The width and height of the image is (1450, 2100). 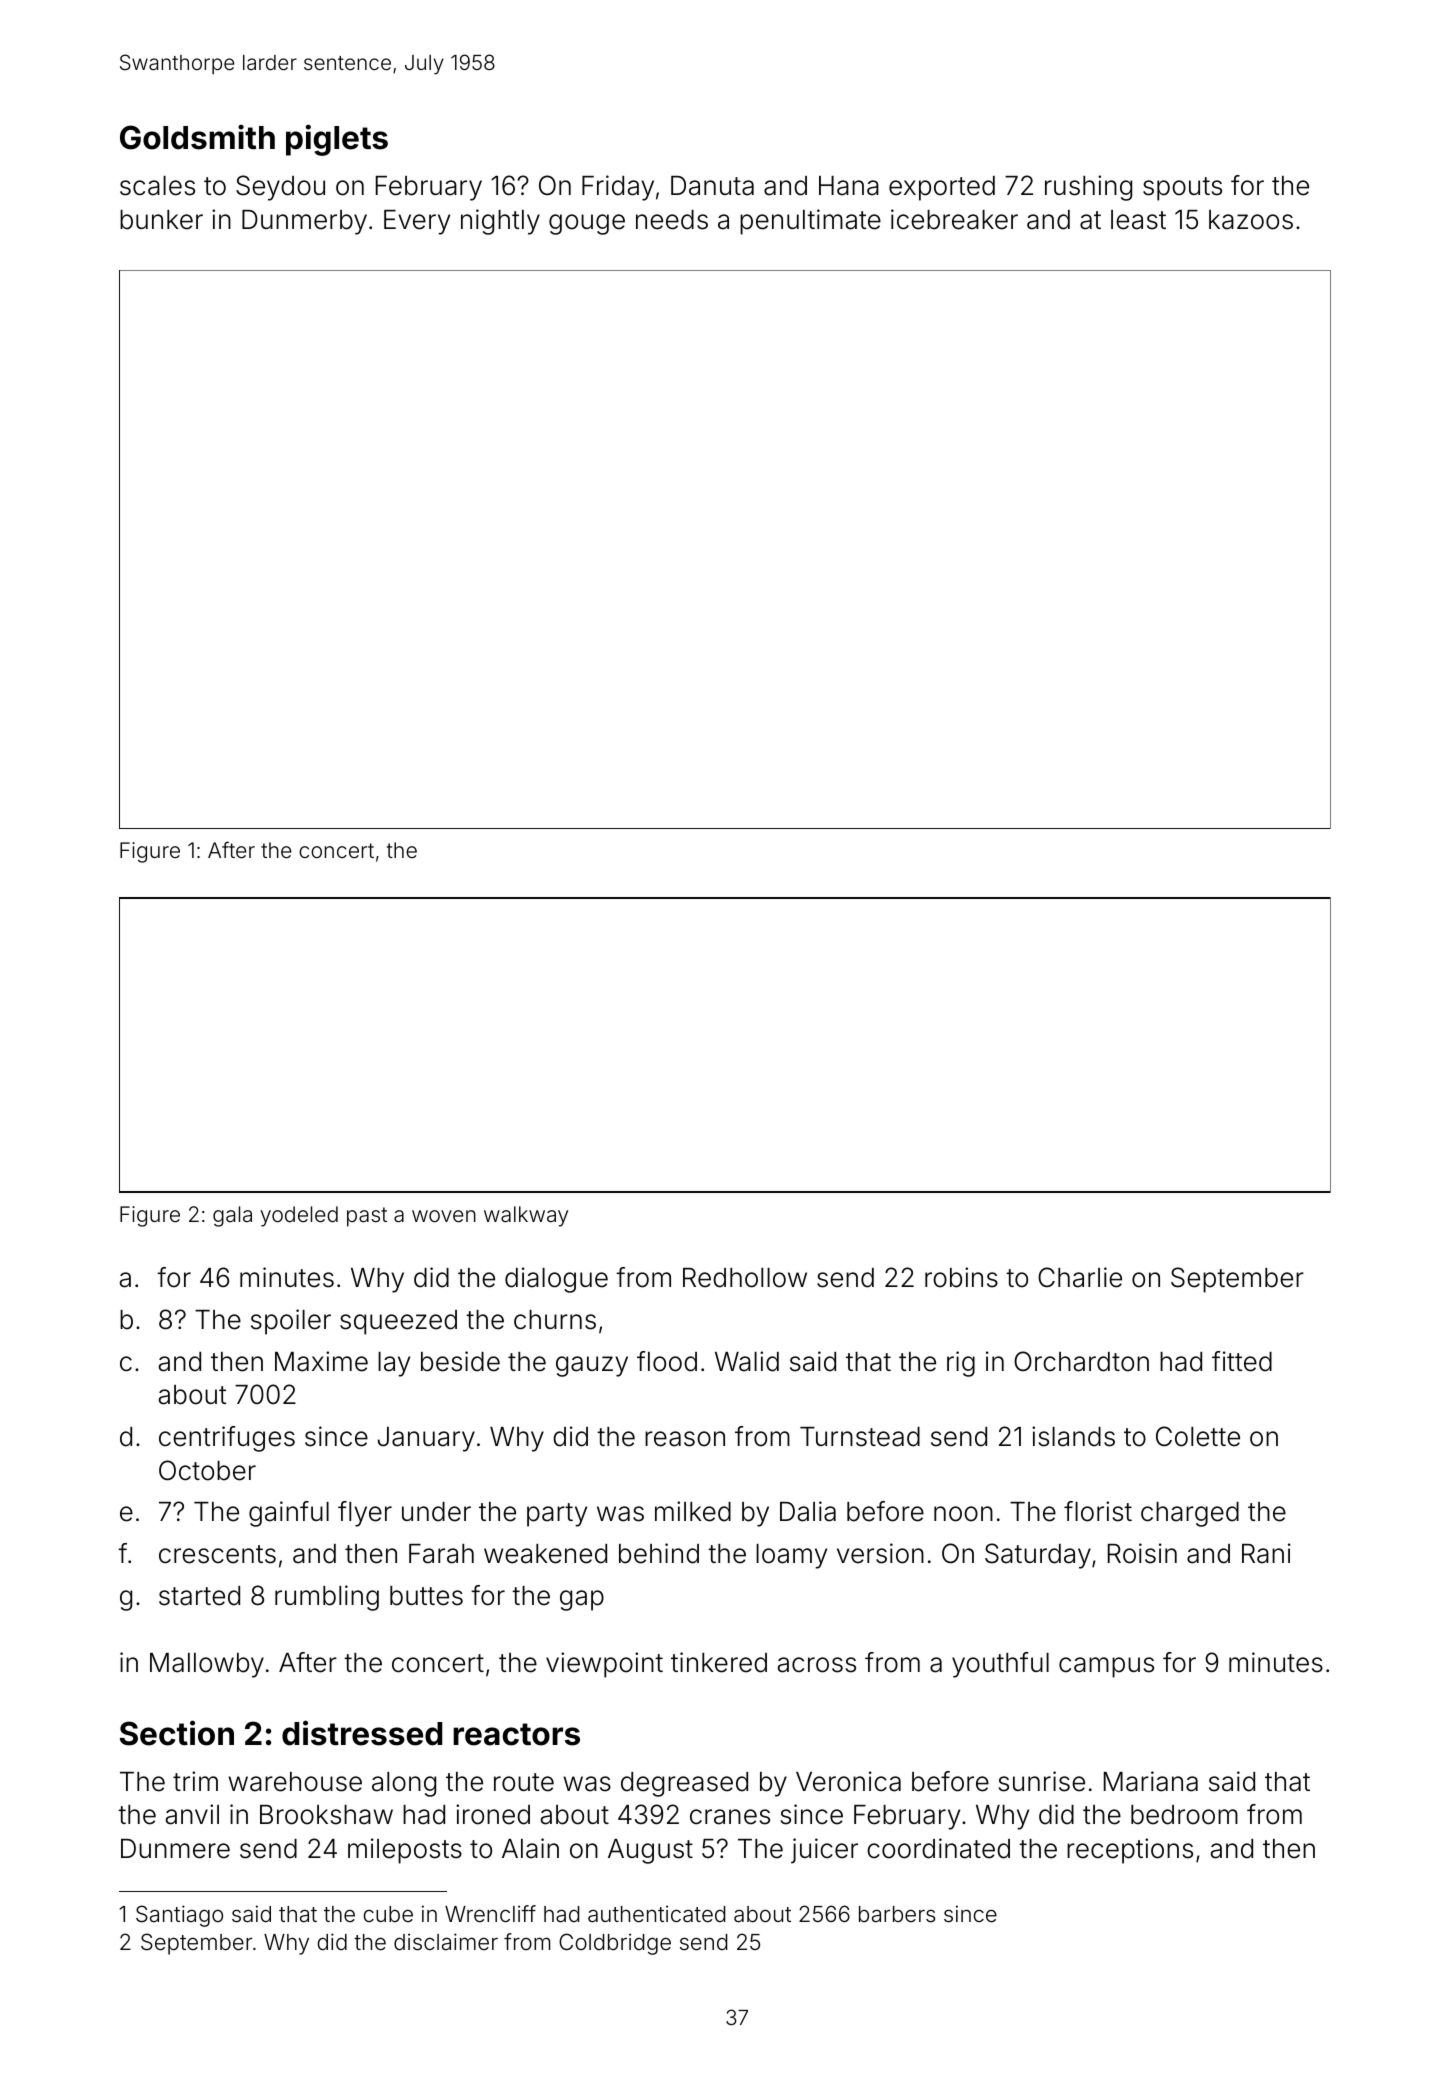 I want to click on October, so click(x=207, y=1470).
